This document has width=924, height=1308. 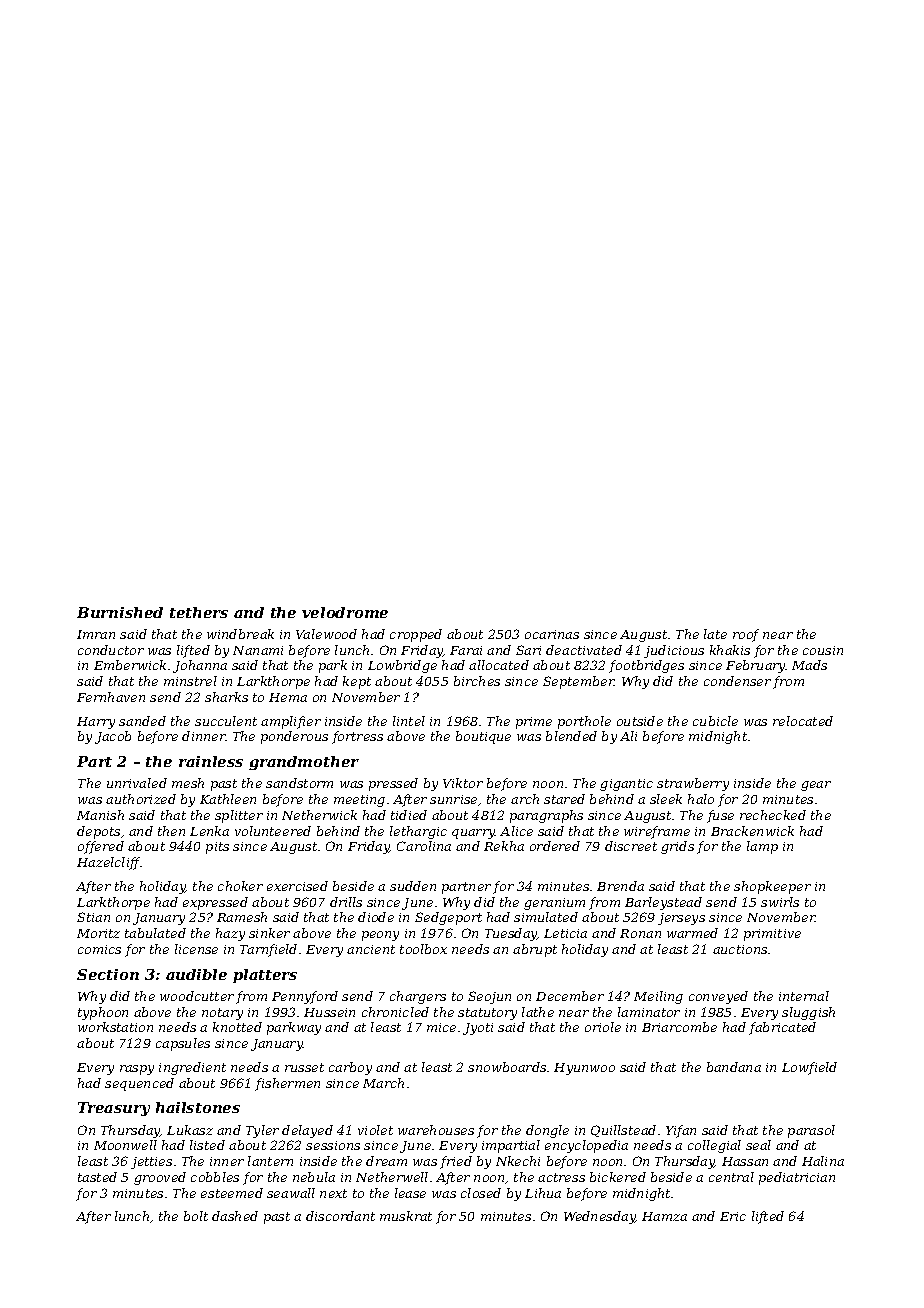 I want to click on ocarinas, so click(x=552, y=634).
